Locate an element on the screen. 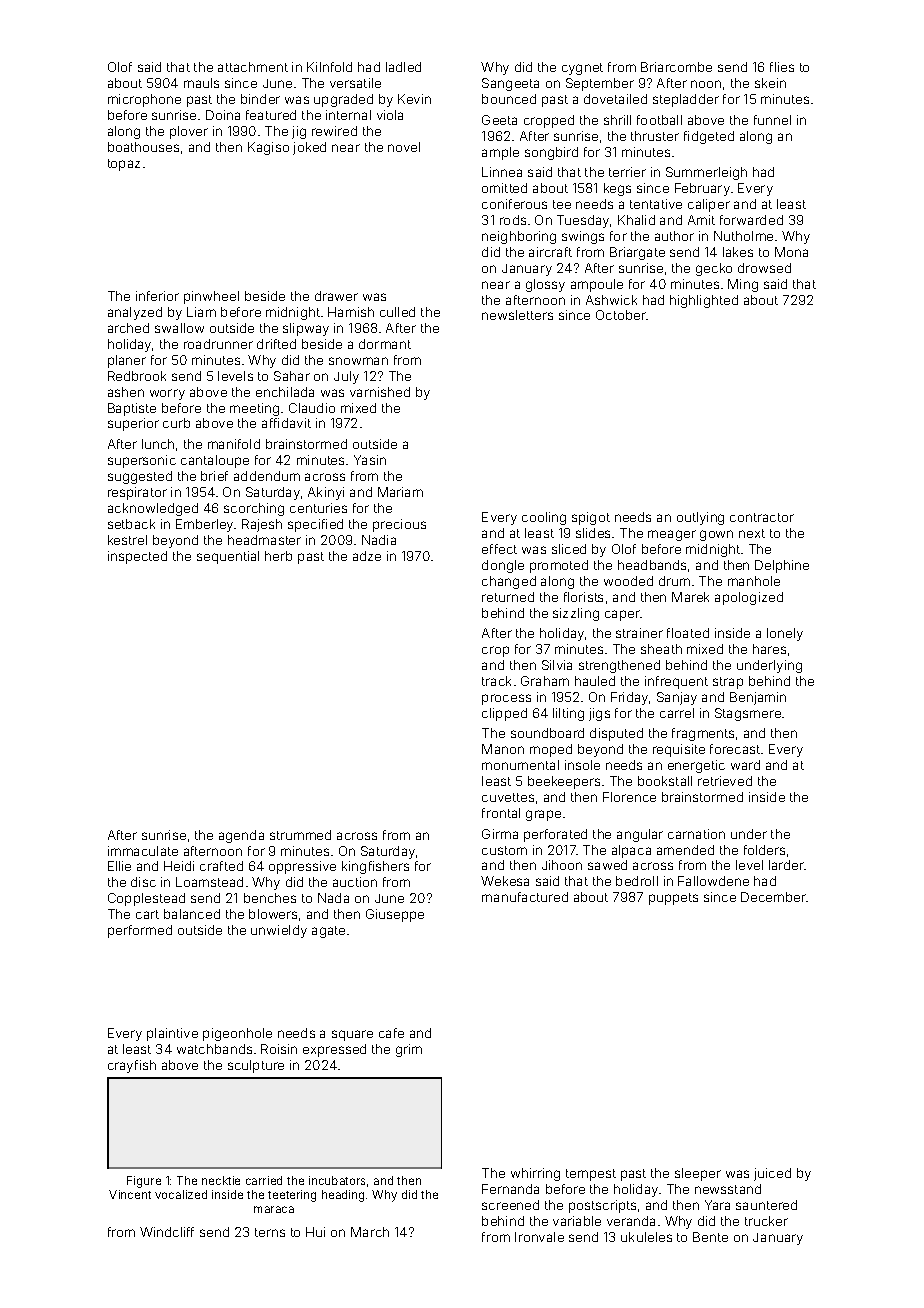 The height and width of the screenshot is (1308, 924). outlying is located at coordinates (700, 518).
